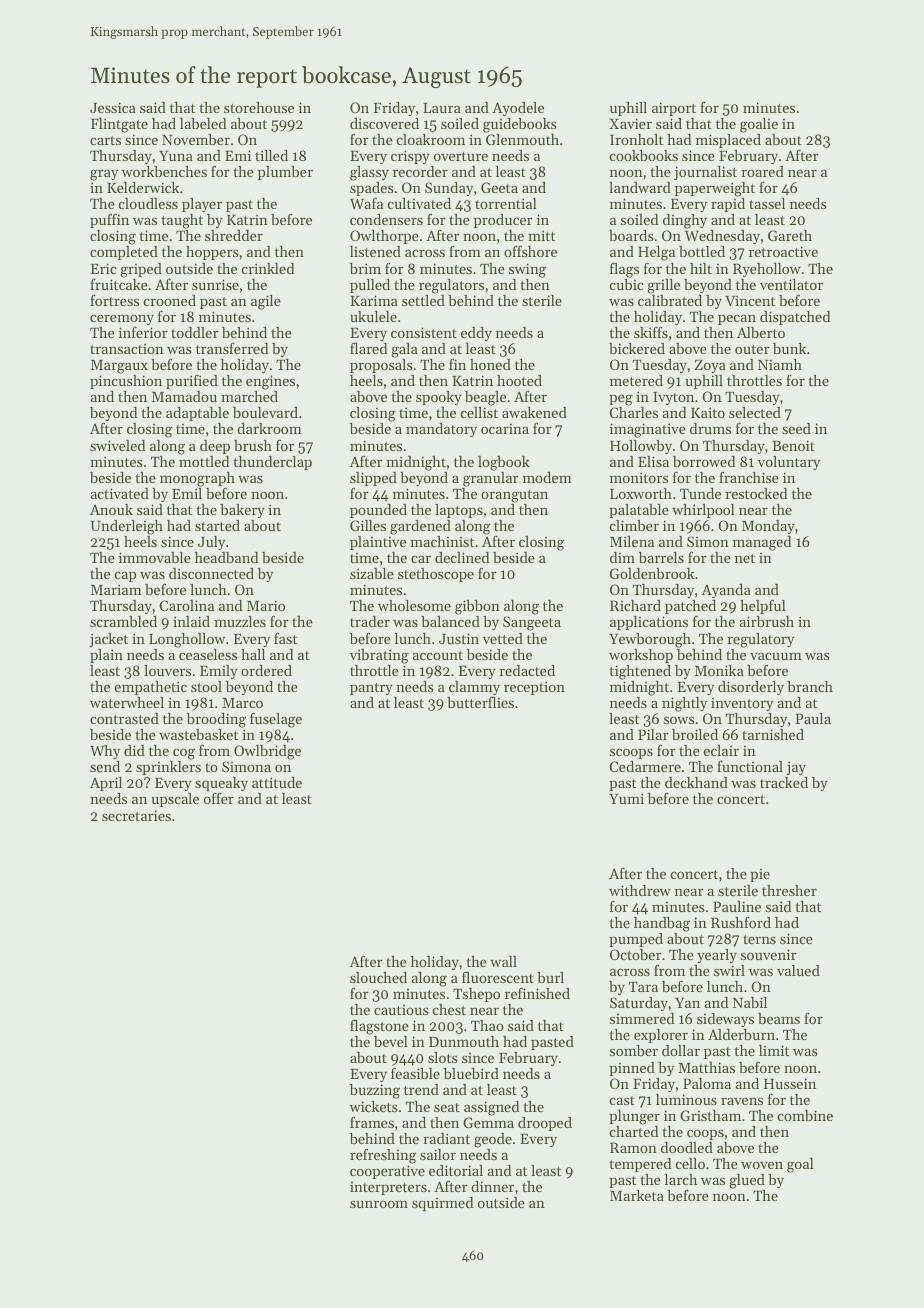 The width and height of the screenshot is (924, 1308). Describe the element at coordinates (673, 398) in the screenshot. I see `Ivyton` at that location.
